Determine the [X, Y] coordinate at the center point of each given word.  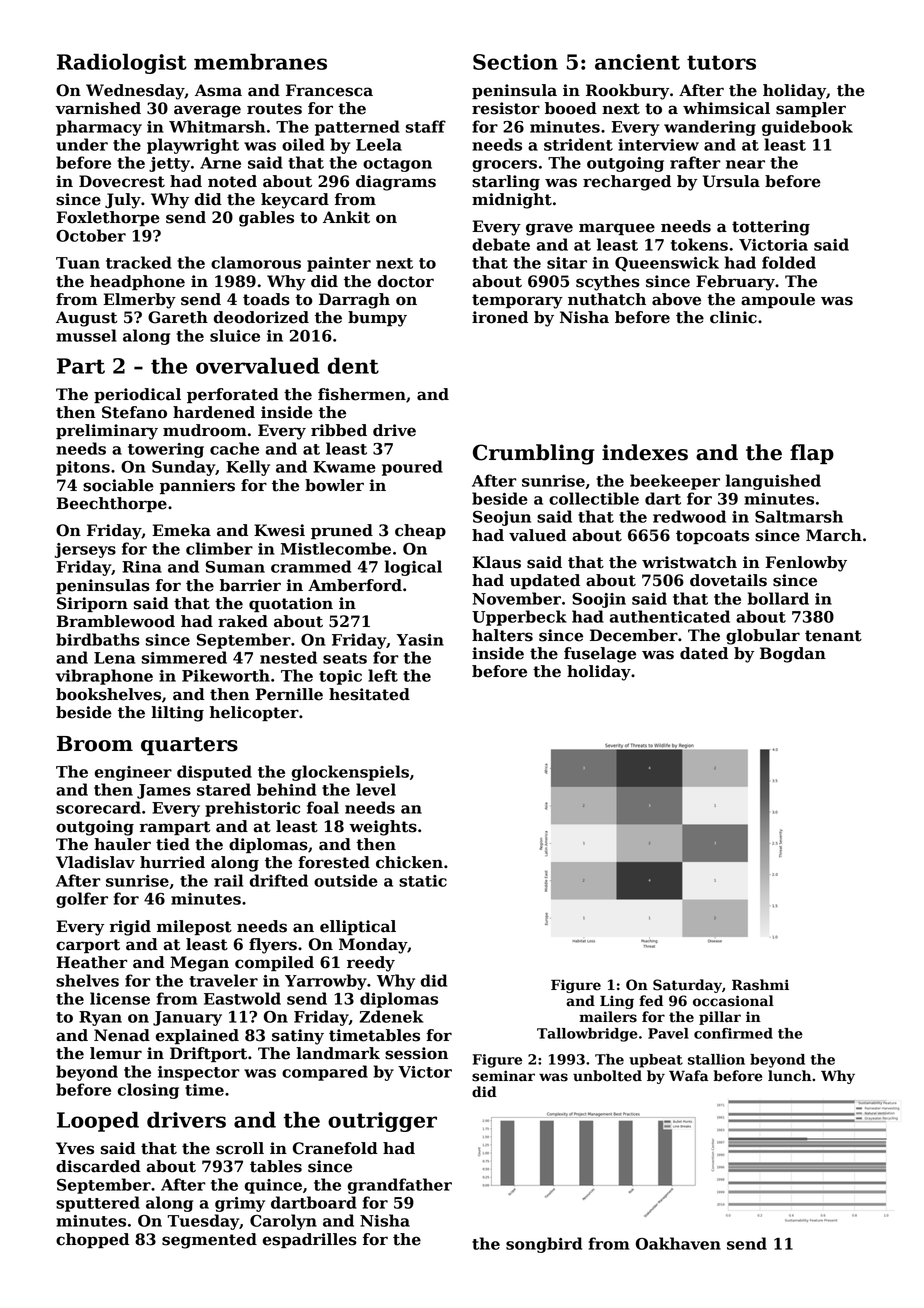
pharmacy [99, 128]
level [376, 789]
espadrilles [310, 1240]
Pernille [289, 694]
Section [515, 62]
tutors [721, 62]
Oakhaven [678, 1243]
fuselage [600, 655]
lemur [116, 1053]
